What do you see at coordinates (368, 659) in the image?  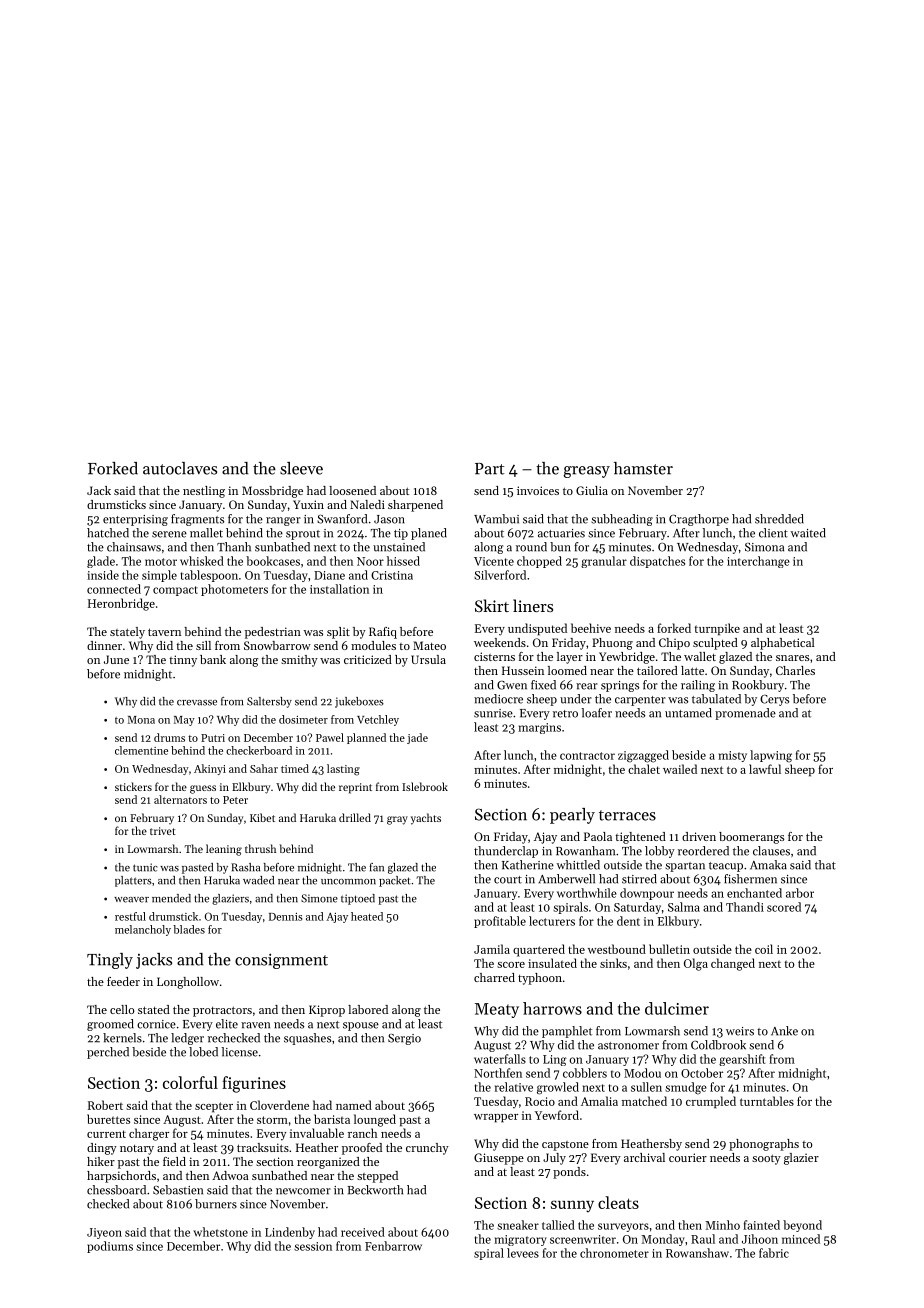 I see `criticized` at bounding box center [368, 659].
